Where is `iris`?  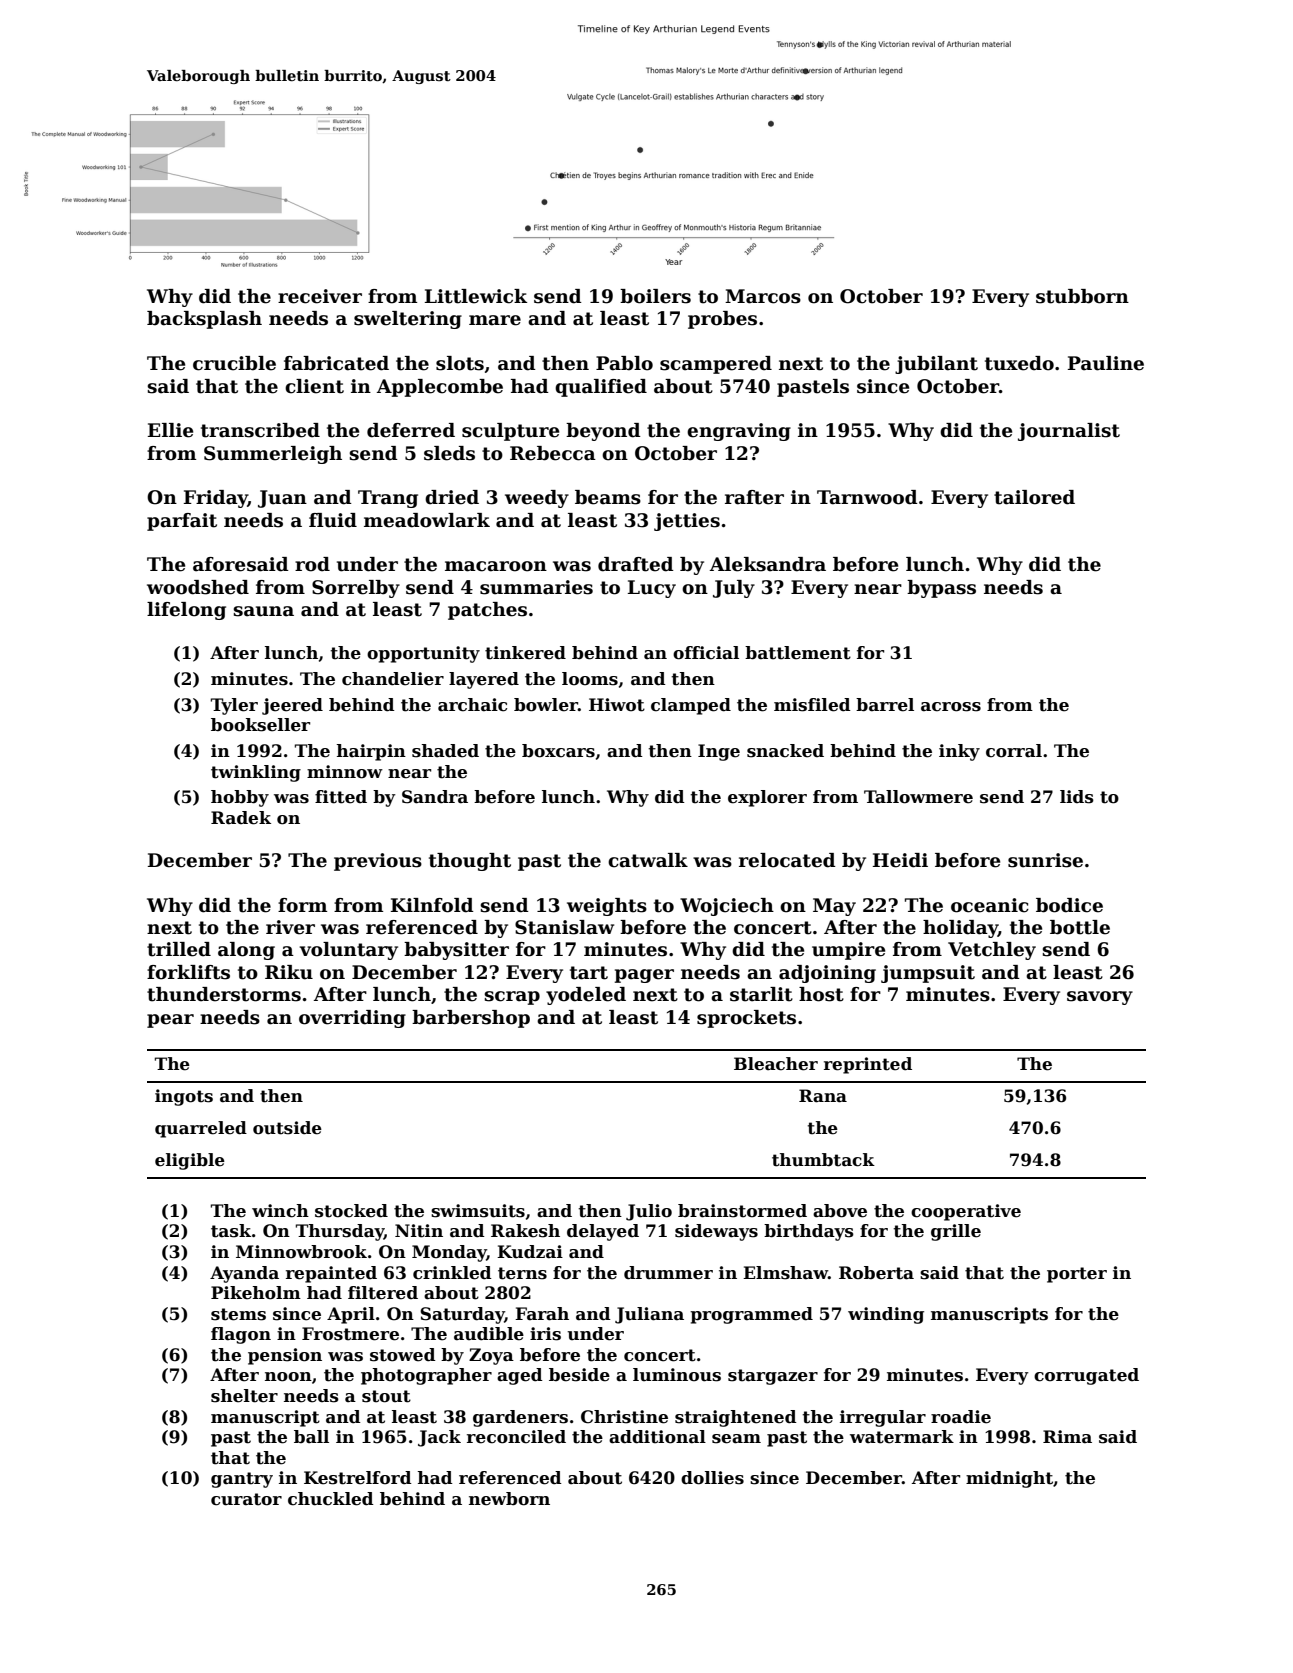
iris is located at coordinates (545, 1334).
